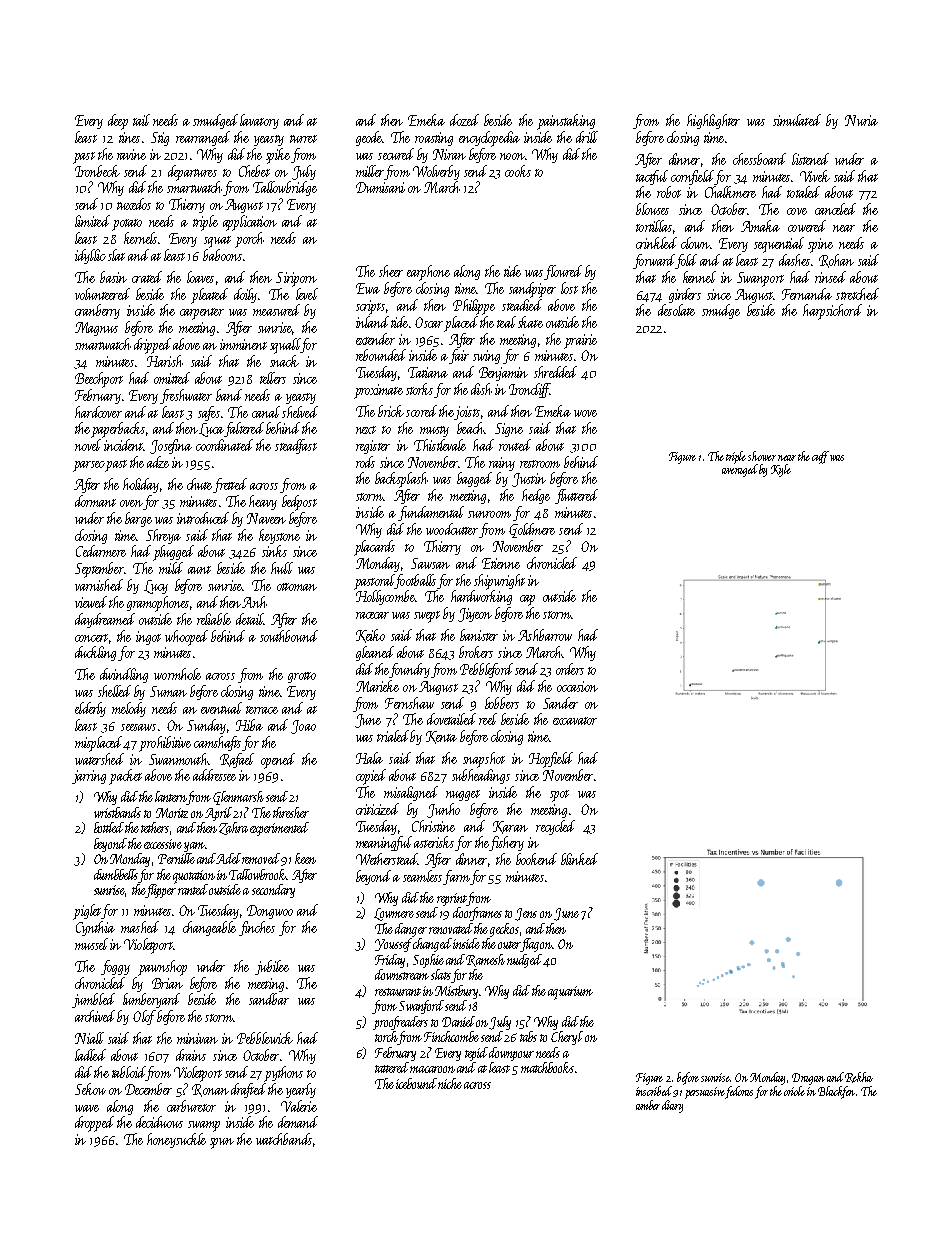 The width and height of the screenshot is (952, 1233). What do you see at coordinates (566, 122) in the screenshot?
I see `painstaking` at bounding box center [566, 122].
